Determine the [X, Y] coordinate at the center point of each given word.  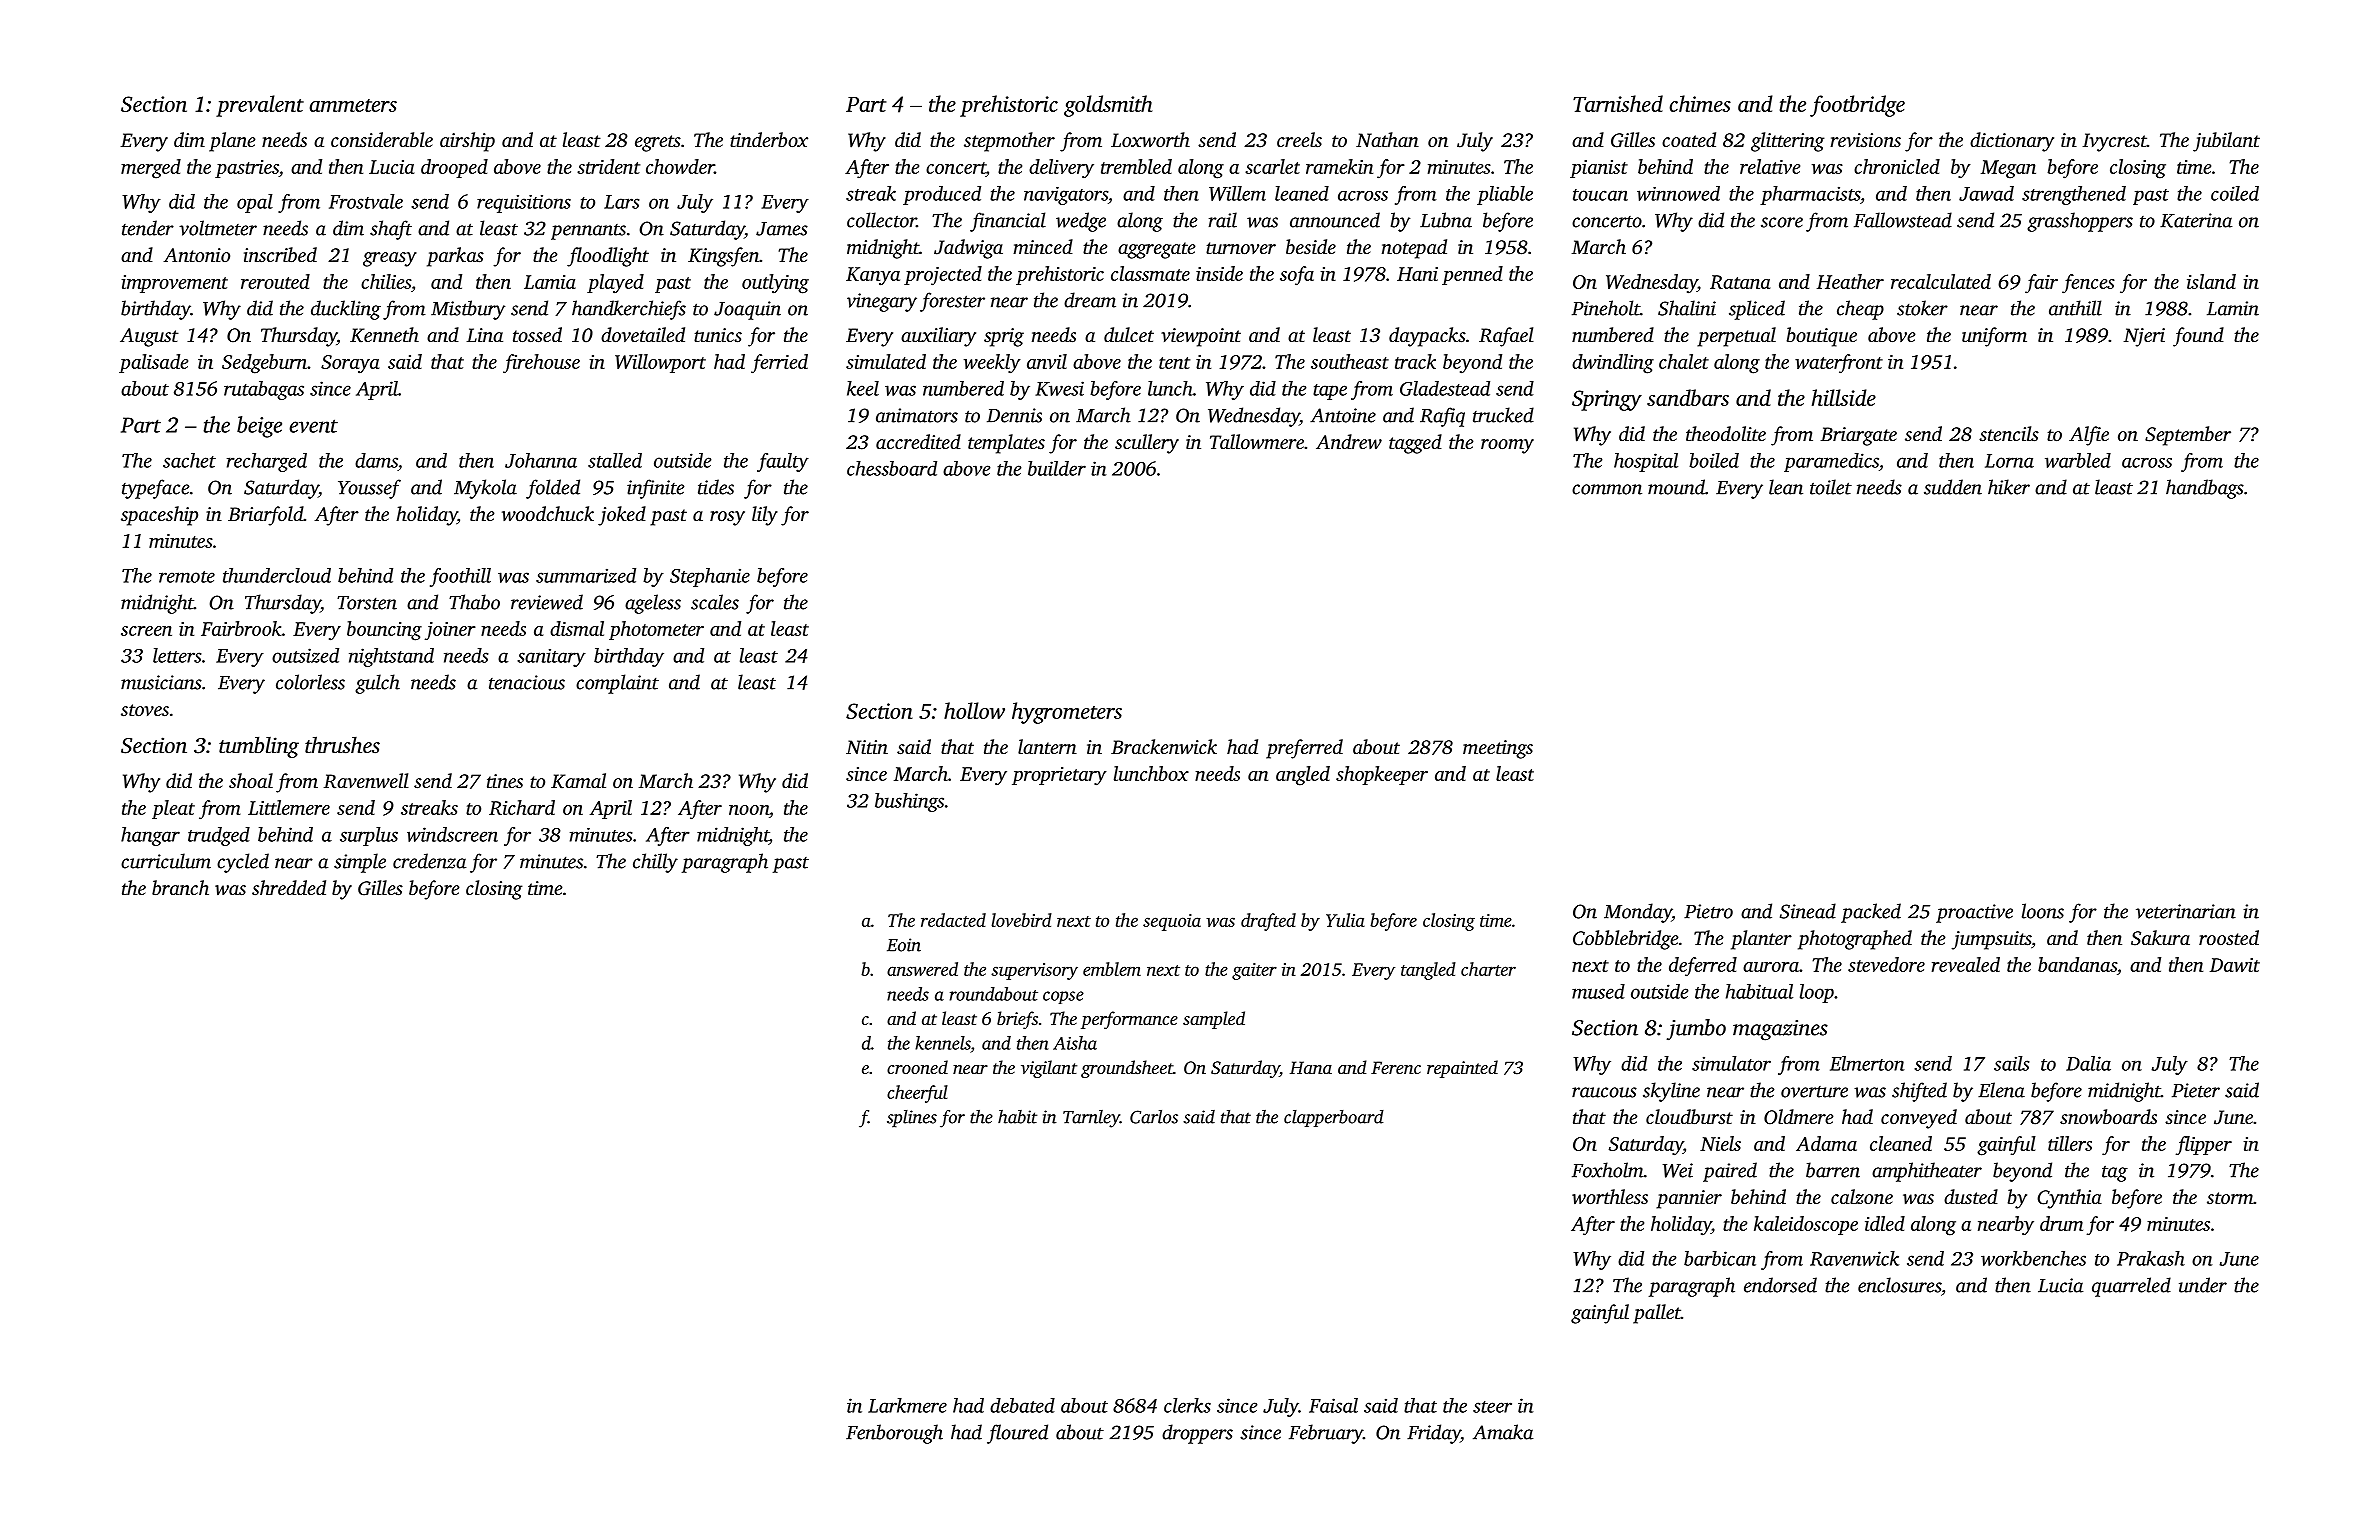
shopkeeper [1382, 775]
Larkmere [907, 1405]
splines [912, 1119]
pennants [588, 232]
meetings [1498, 749]
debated [1022, 1405]
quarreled [2131, 1287]
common [1607, 489]
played [615, 284]
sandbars [1688, 397]
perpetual [1736, 337]
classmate [1150, 273]
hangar [150, 836]
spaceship [159, 516]
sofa [1297, 276]
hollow [974, 710]
